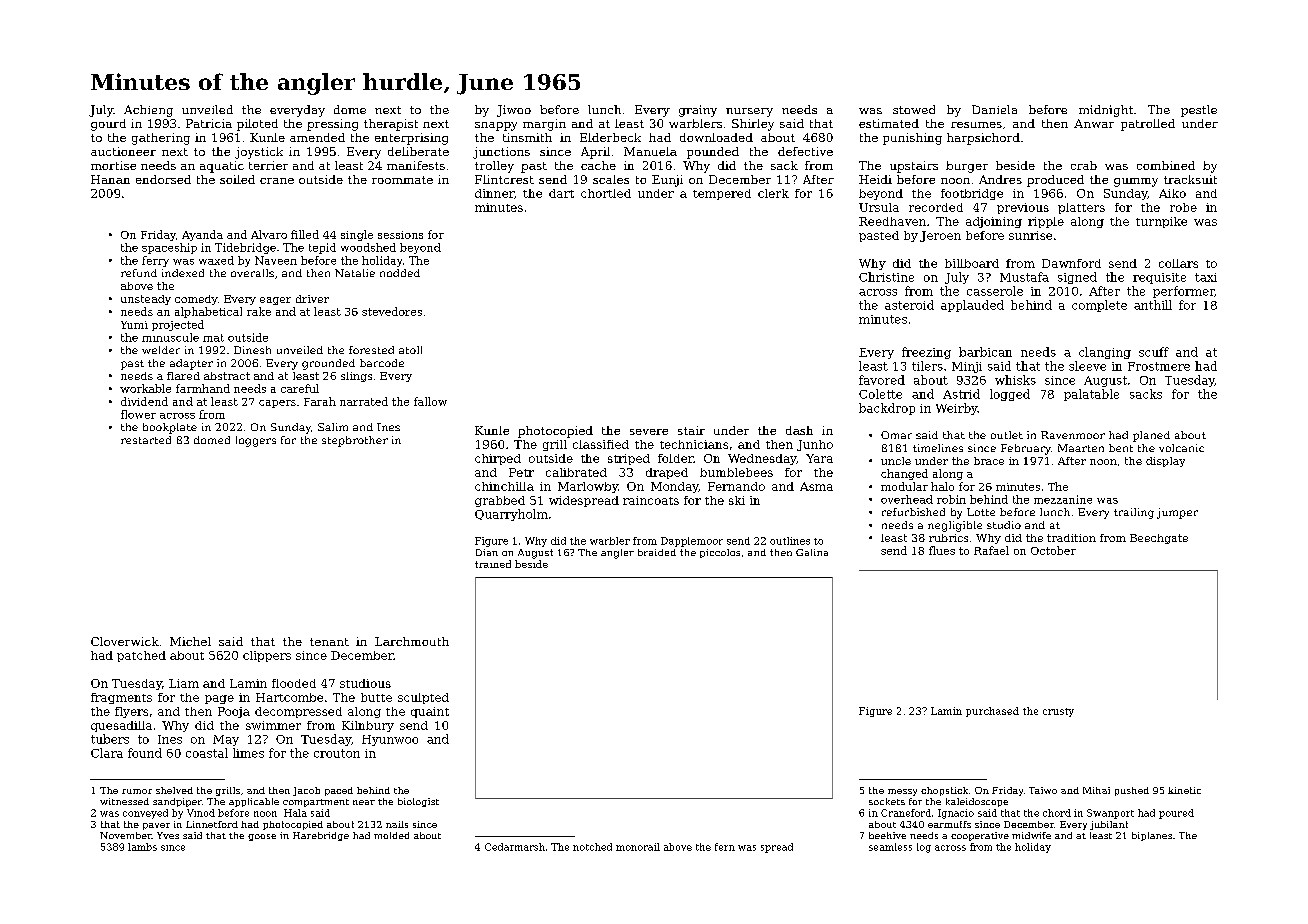 The image size is (1308, 924). What do you see at coordinates (694, 444) in the document?
I see `technicians` at bounding box center [694, 444].
